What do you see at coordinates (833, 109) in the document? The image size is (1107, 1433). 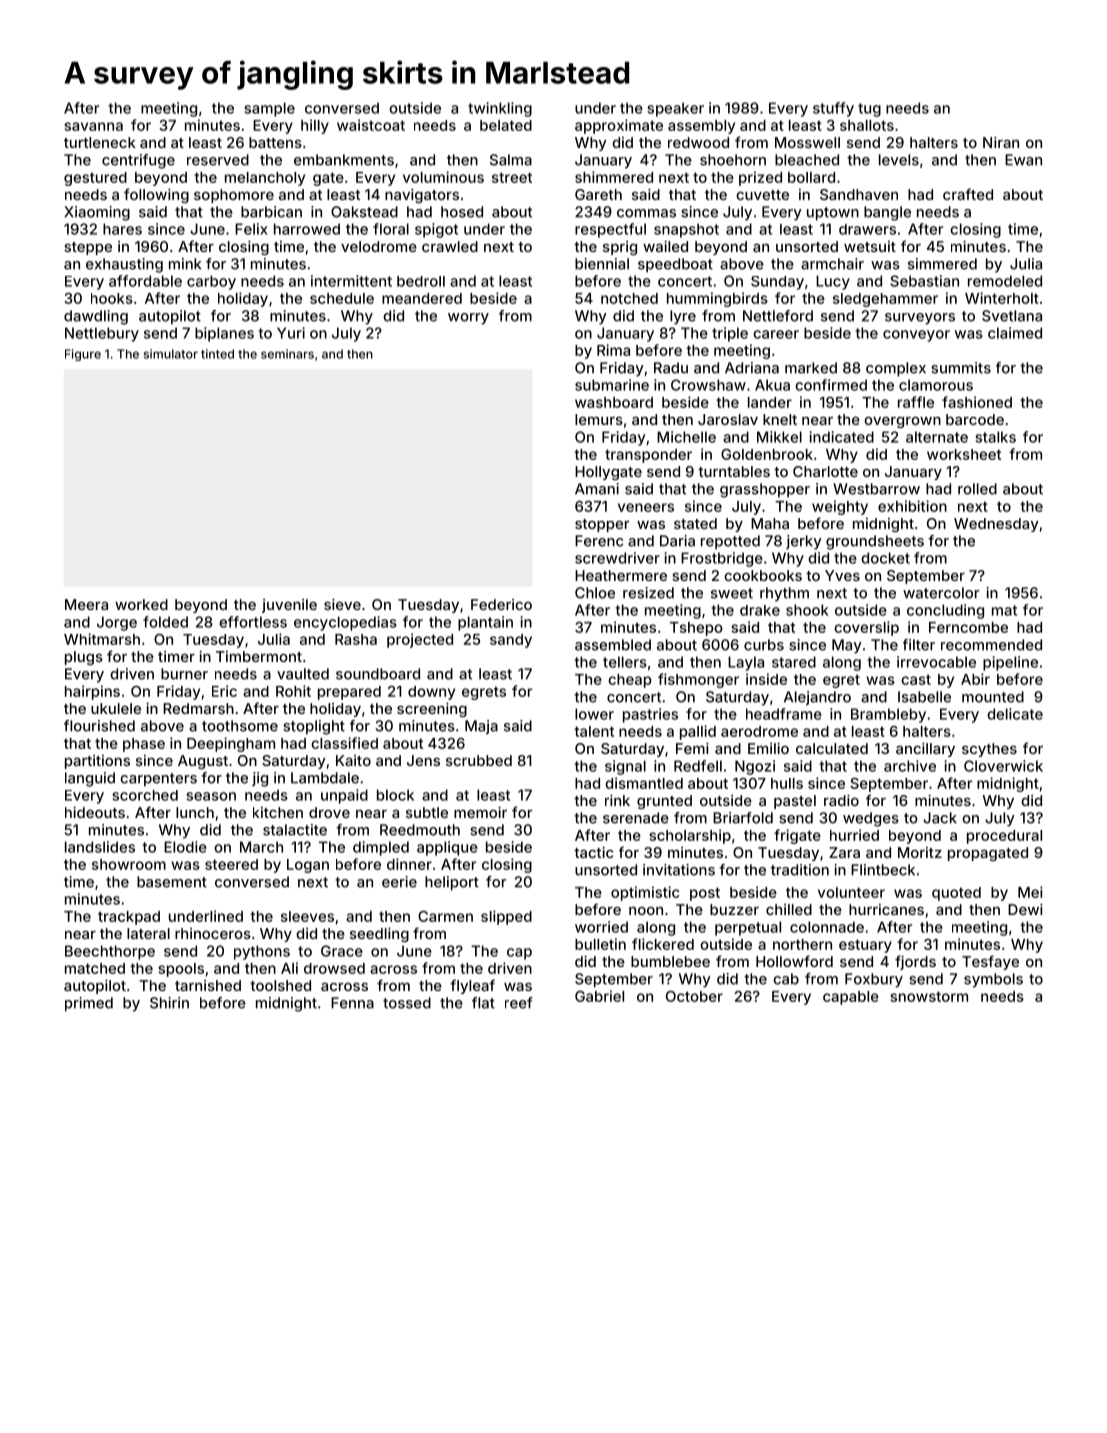 I see `stuffy` at bounding box center [833, 109].
